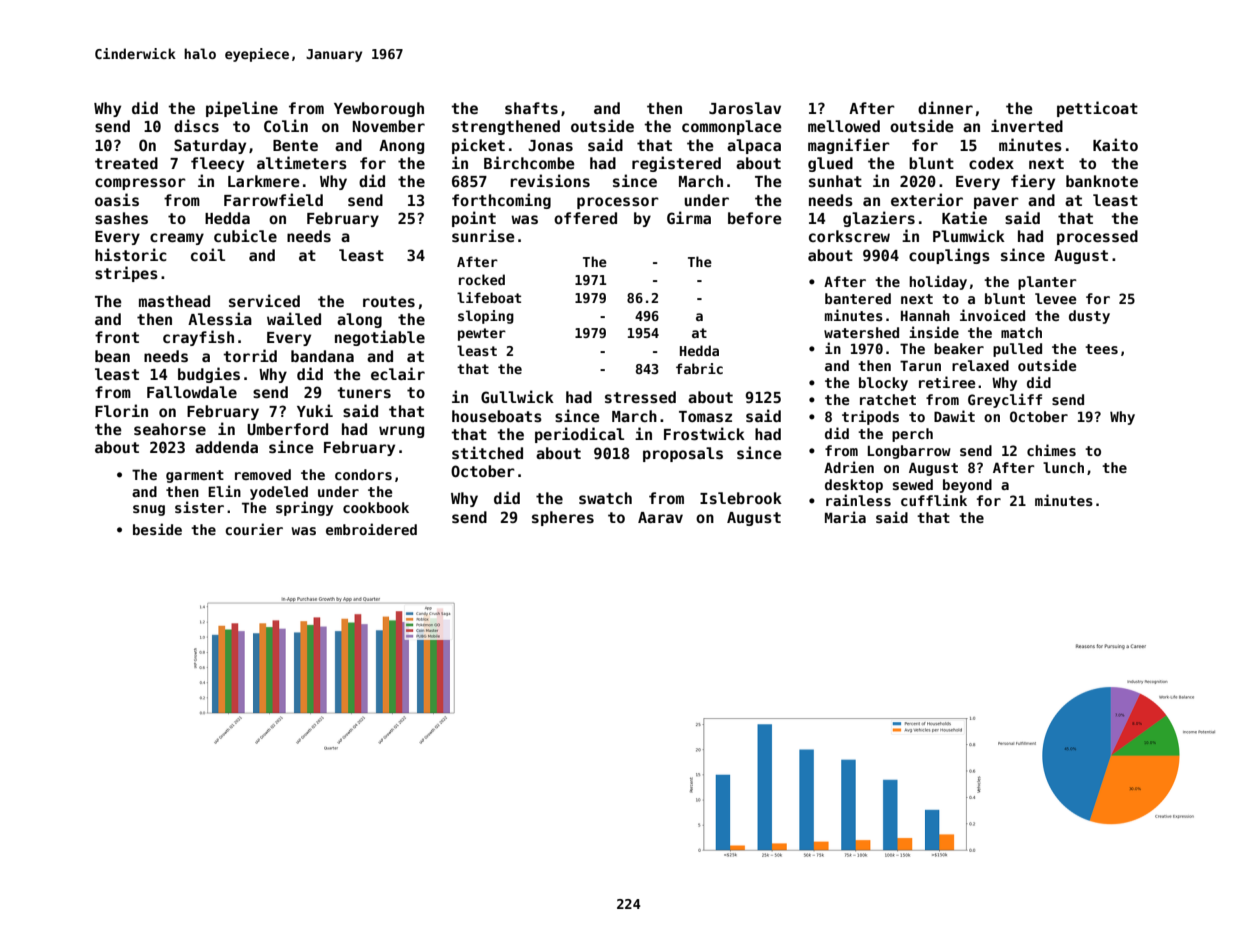  What do you see at coordinates (745, 108) in the page?
I see `Jaroslav` at bounding box center [745, 108].
